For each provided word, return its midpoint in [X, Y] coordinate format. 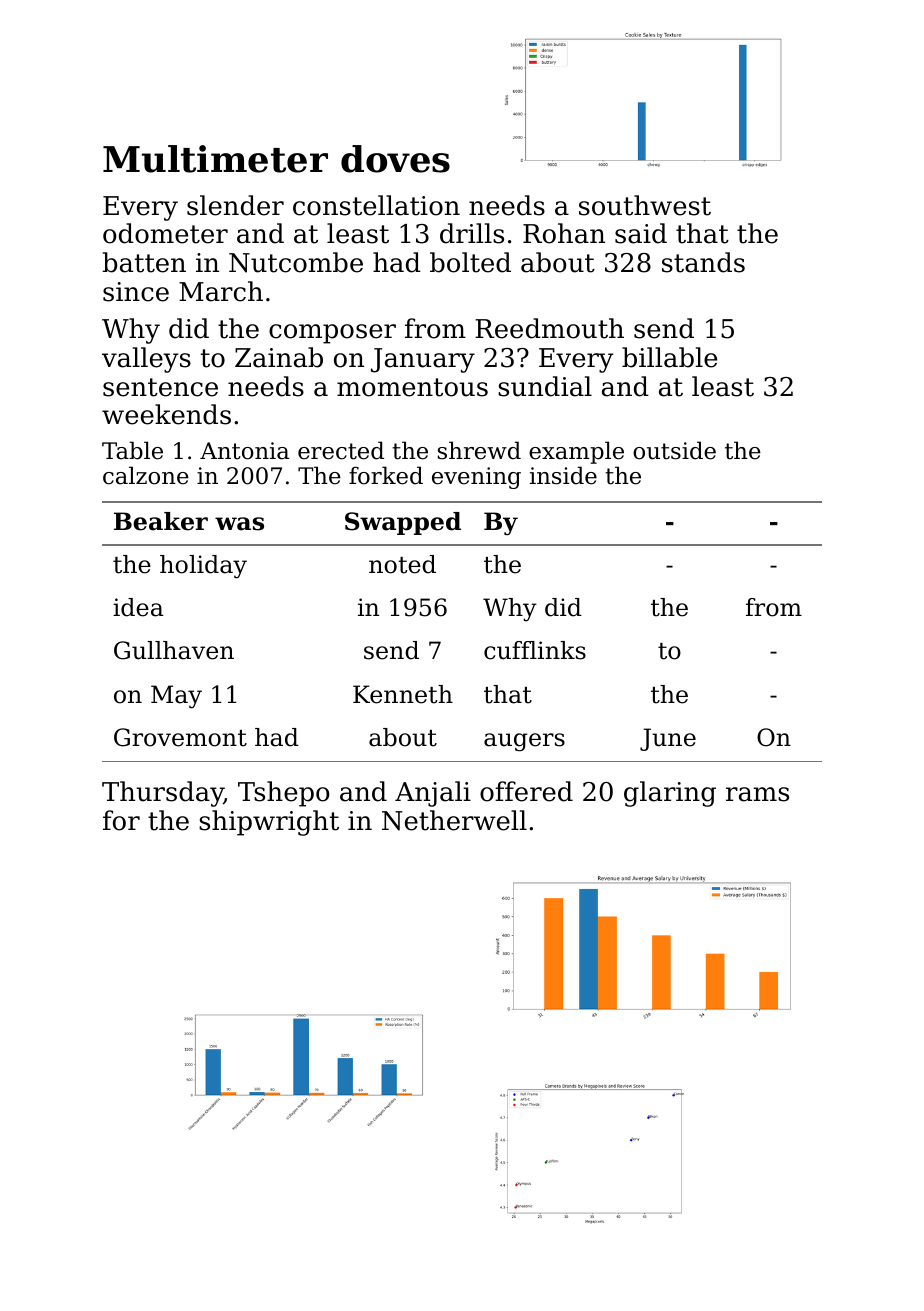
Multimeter [215, 159]
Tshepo [284, 794]
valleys [146, 360]
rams [757, 794]
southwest [645, 205]
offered [526, 791]
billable [669, 357]
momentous [412, 387]
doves [395, 159]
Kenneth [403, 694]
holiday [203, 567]
